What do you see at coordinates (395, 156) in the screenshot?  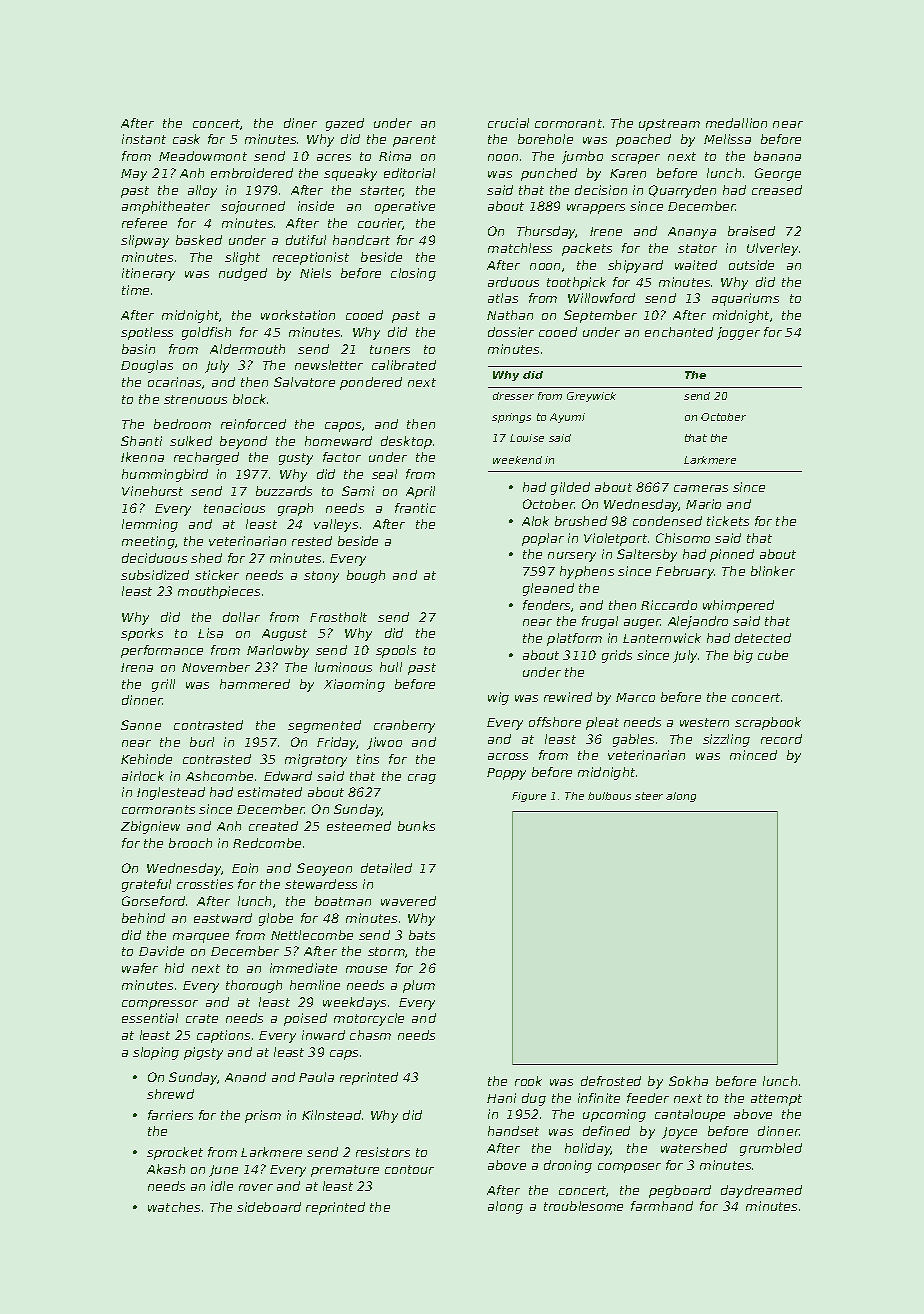 I see `Rima` at bounding box center [395, 156].
